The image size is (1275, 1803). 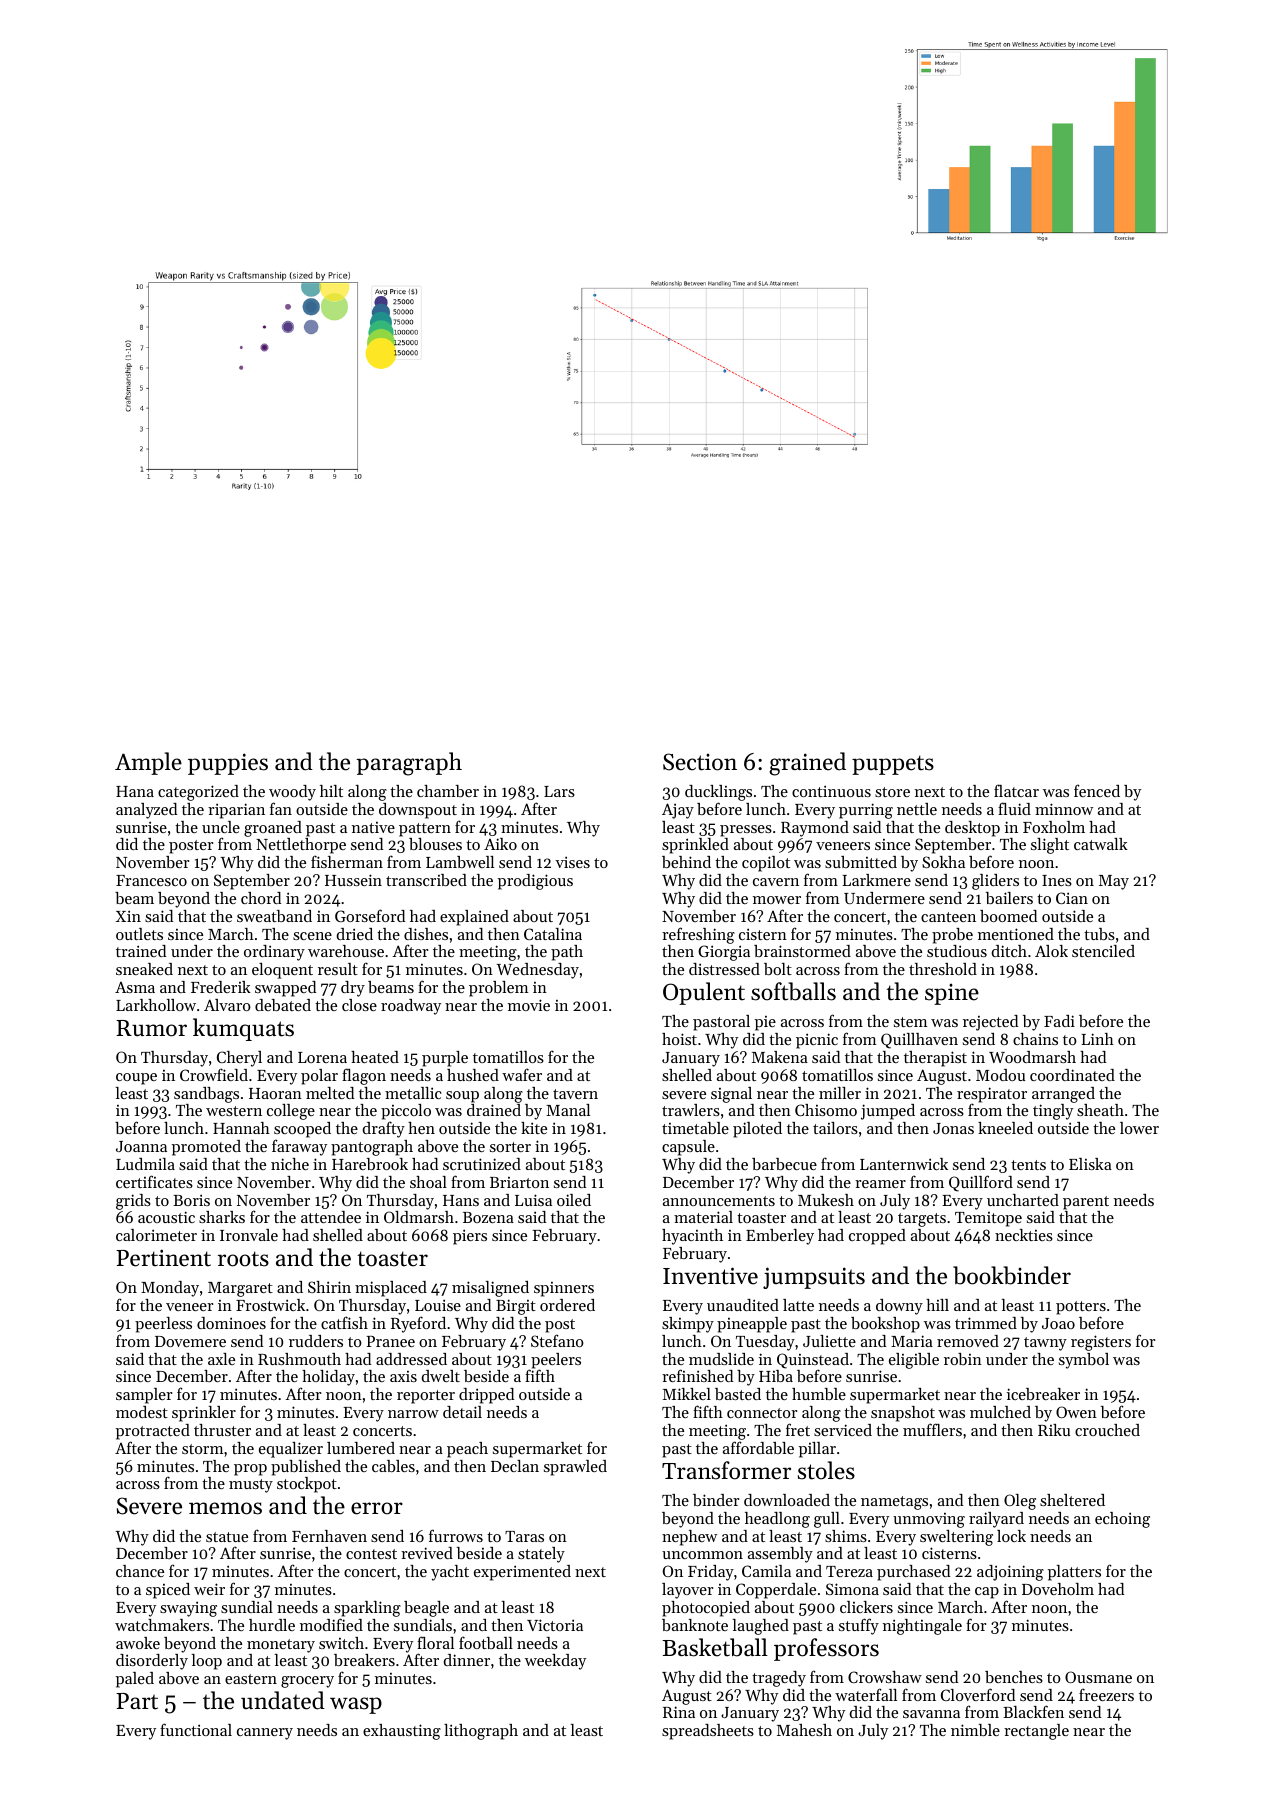 What do you see at coordinates (922, 1220) in the screenshot?
I see `targets` at bounding box center [922, 1220].
